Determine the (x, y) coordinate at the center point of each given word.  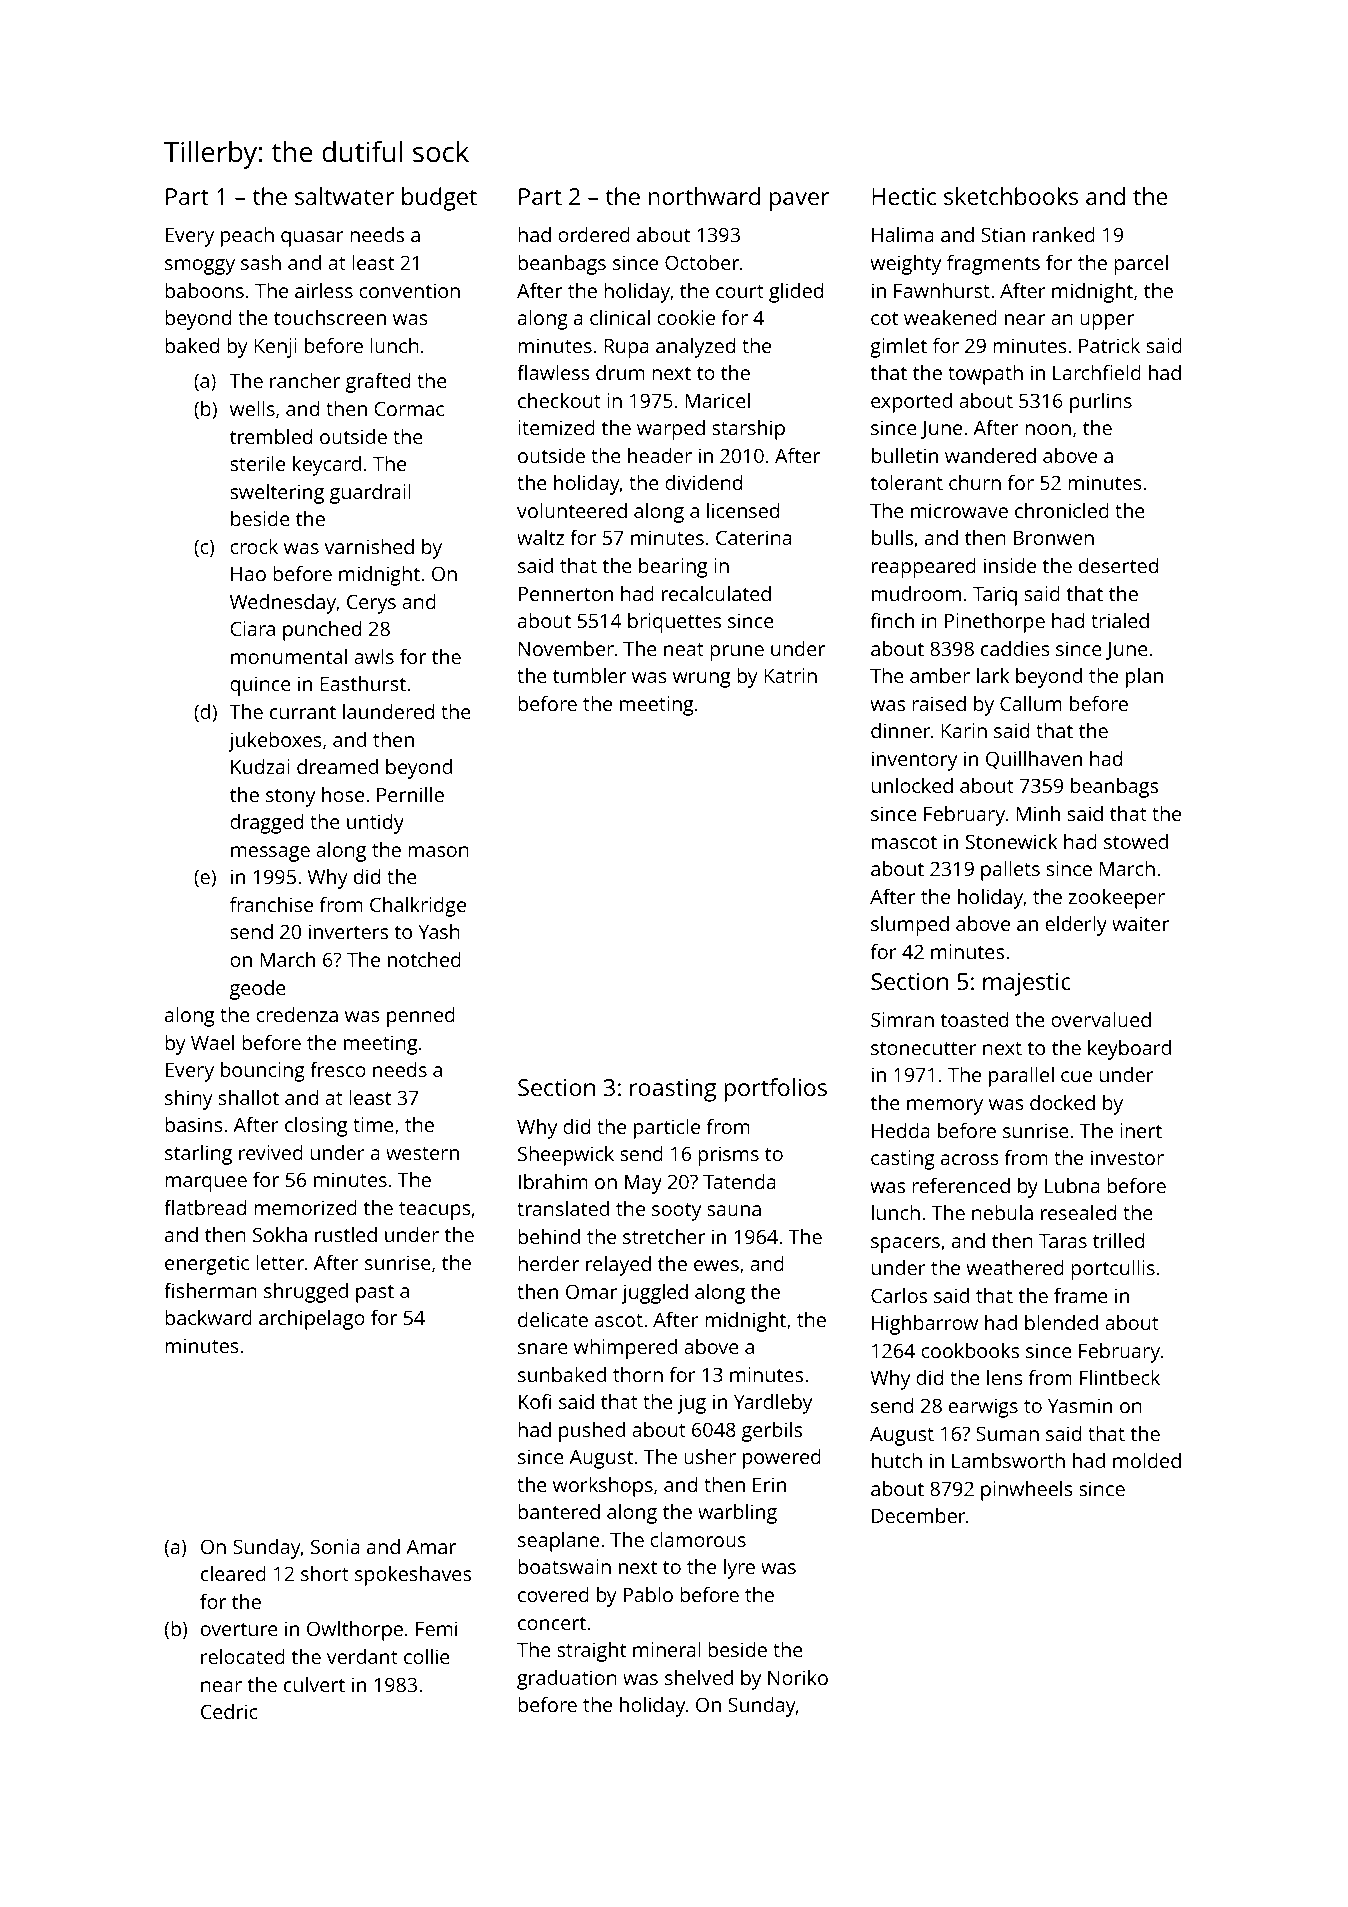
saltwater (344, 196)
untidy (375, 824)
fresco (338, 1069)
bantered (559, 1511)
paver (799, 201)
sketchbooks (1011, 196)
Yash (439, 931)
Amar (431, 1547)
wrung (701, 680)
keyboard (1129, 1050)
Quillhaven (1034, 760)
